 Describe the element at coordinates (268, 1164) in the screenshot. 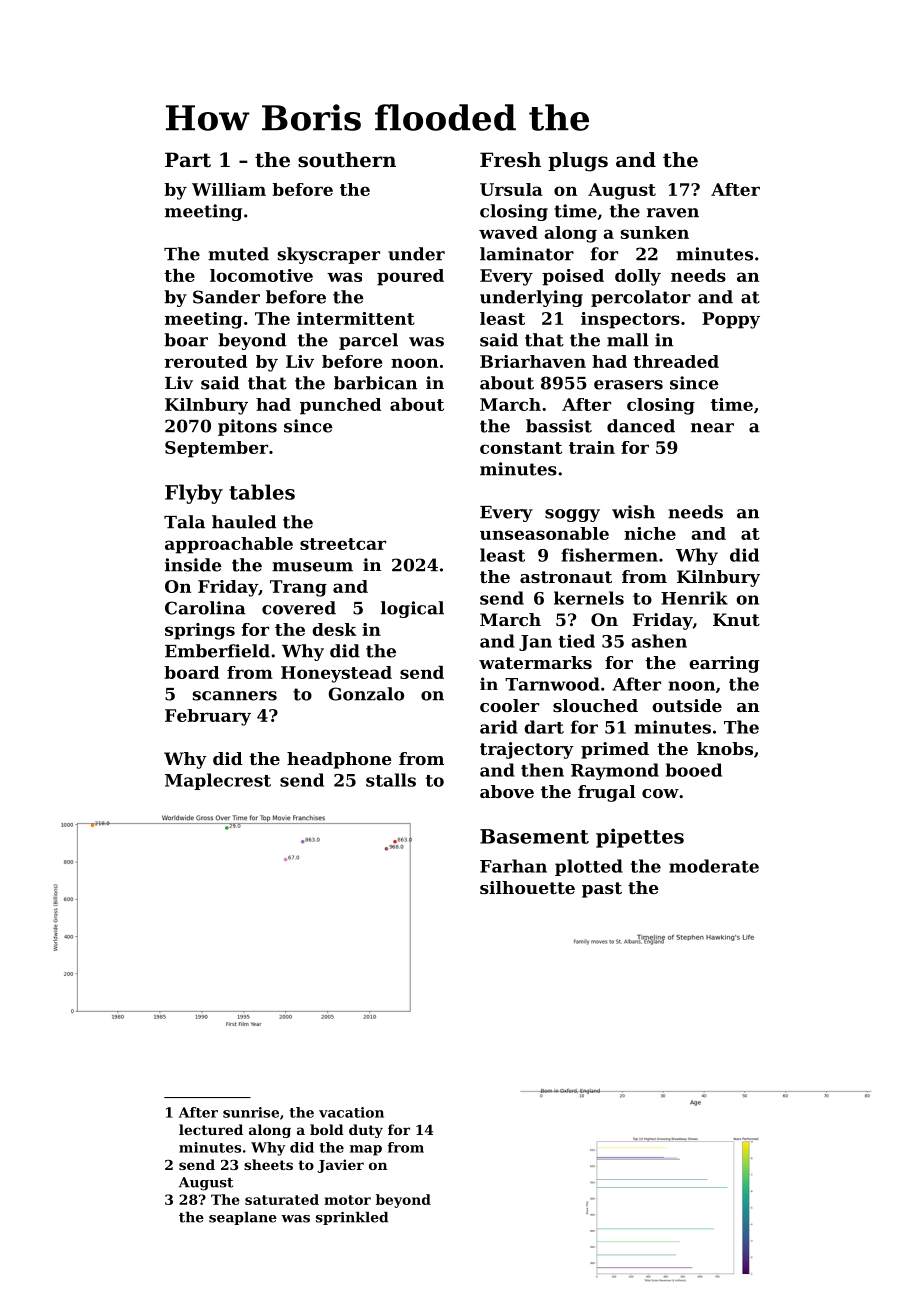

I see `sheets` at that location.
